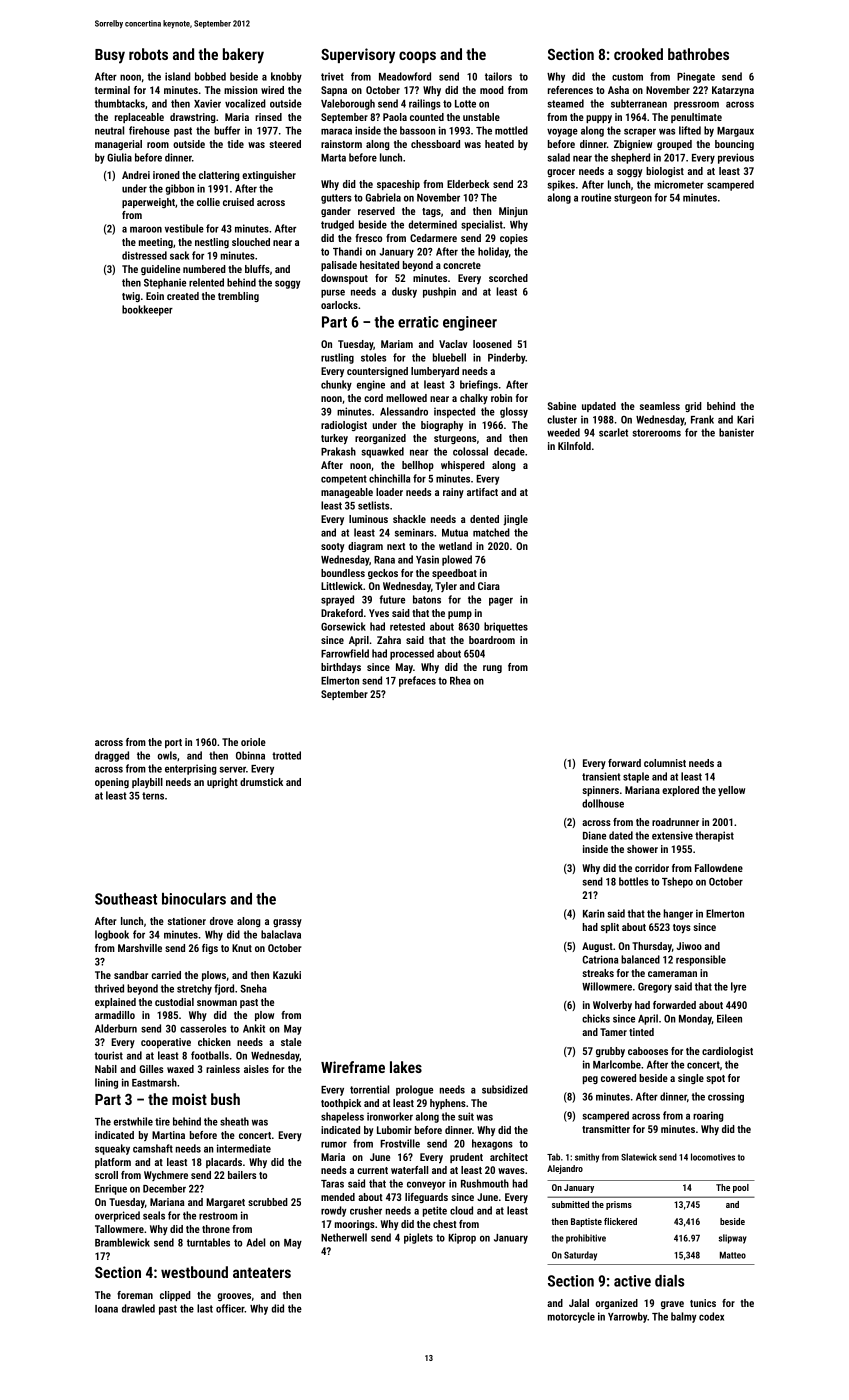 Image resolution: width=849 pixels, height=1400 pixels. Describe the element at coordinates (344, 1237) in the page. I see `Netherwell` at that location.
